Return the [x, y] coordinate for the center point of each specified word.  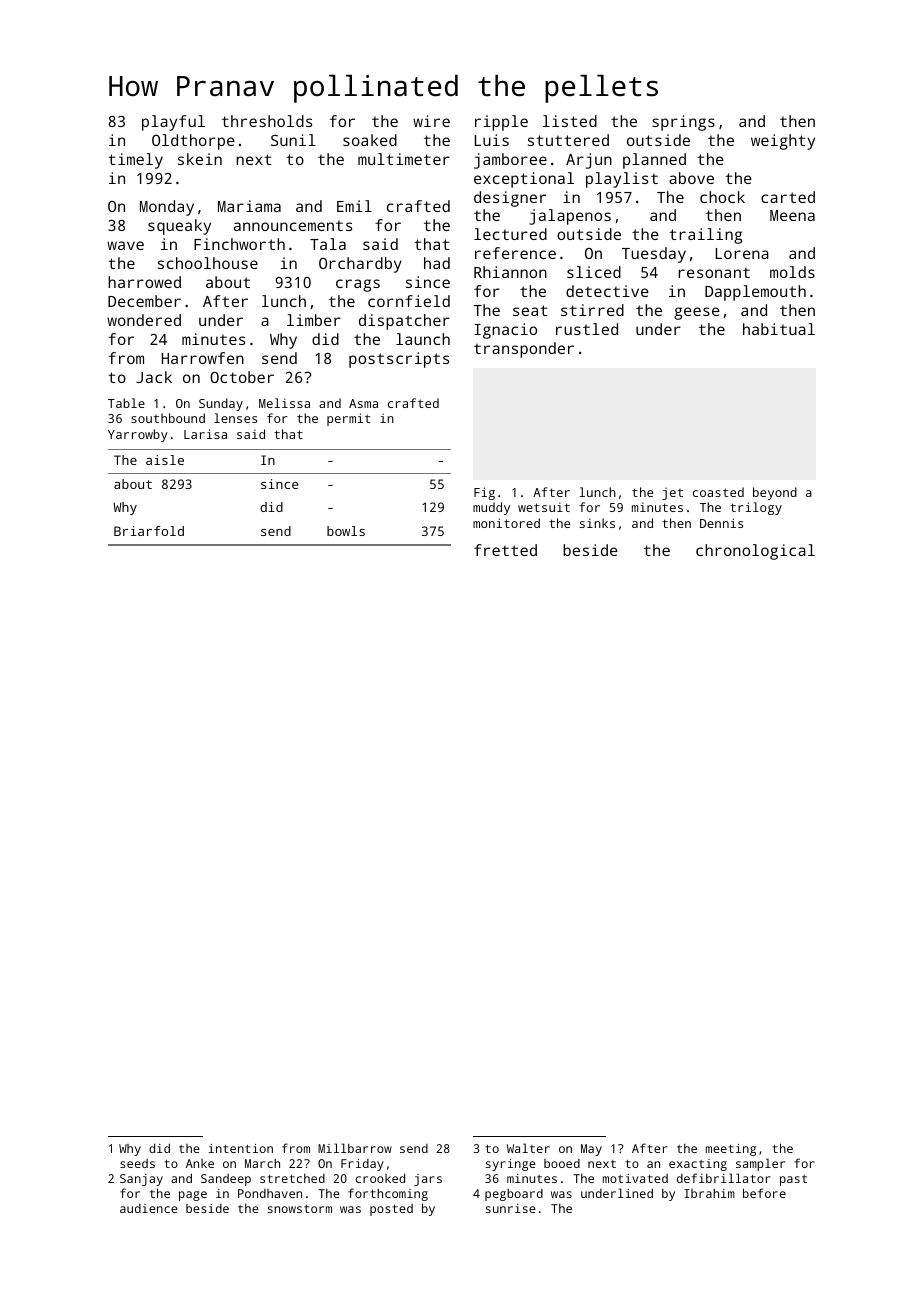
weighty [783, 142]
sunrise [511, 1208]
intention [241, 1148]
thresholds [267, 121]
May [591, 1150]
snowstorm [300, 1209]
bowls [346, 531]
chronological [755, 552]
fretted [505, 550]
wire [431, 121]
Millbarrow [355, 1148]
